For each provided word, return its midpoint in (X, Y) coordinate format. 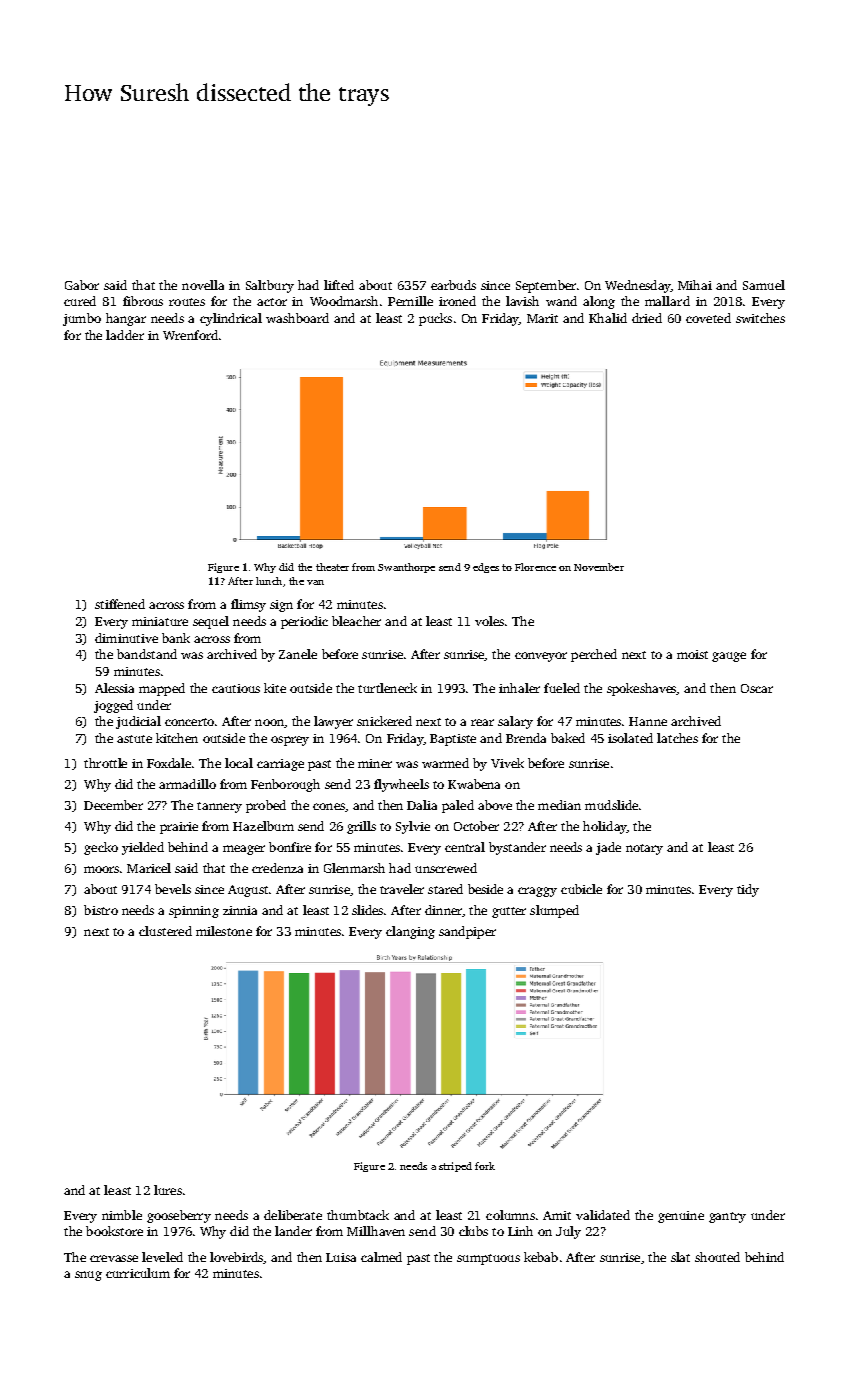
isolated (630, 738)
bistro (101, 910)
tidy (748, 890)
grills (361, 827)
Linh (520, 1231)
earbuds (453, 285)
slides (367, 910)
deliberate (293, 1215)
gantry (727, 1217)
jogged (113, 706)
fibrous (143, 301)
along (599, 302)
